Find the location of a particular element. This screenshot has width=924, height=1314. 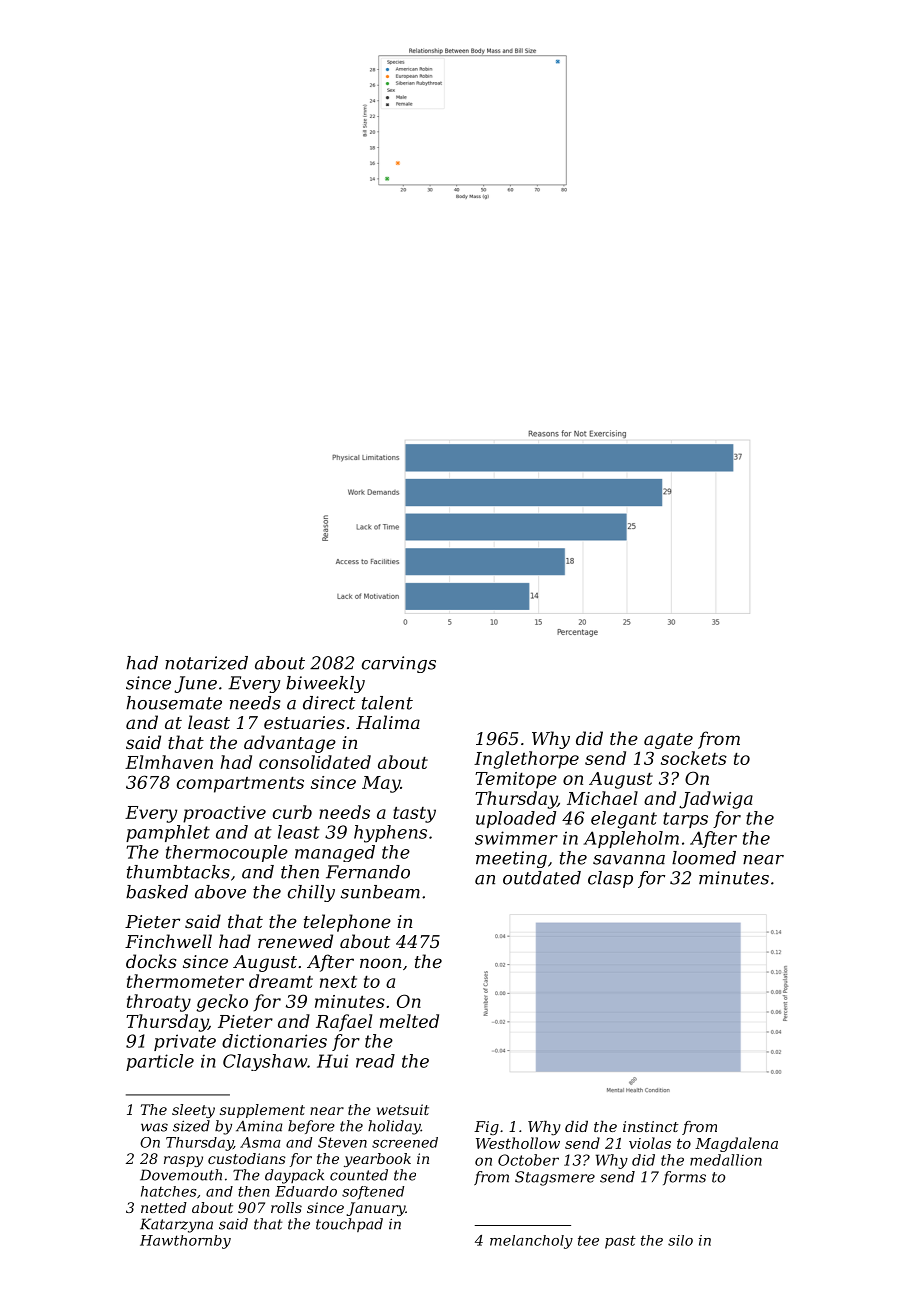

notarized is located at coordinates (206, 663).
